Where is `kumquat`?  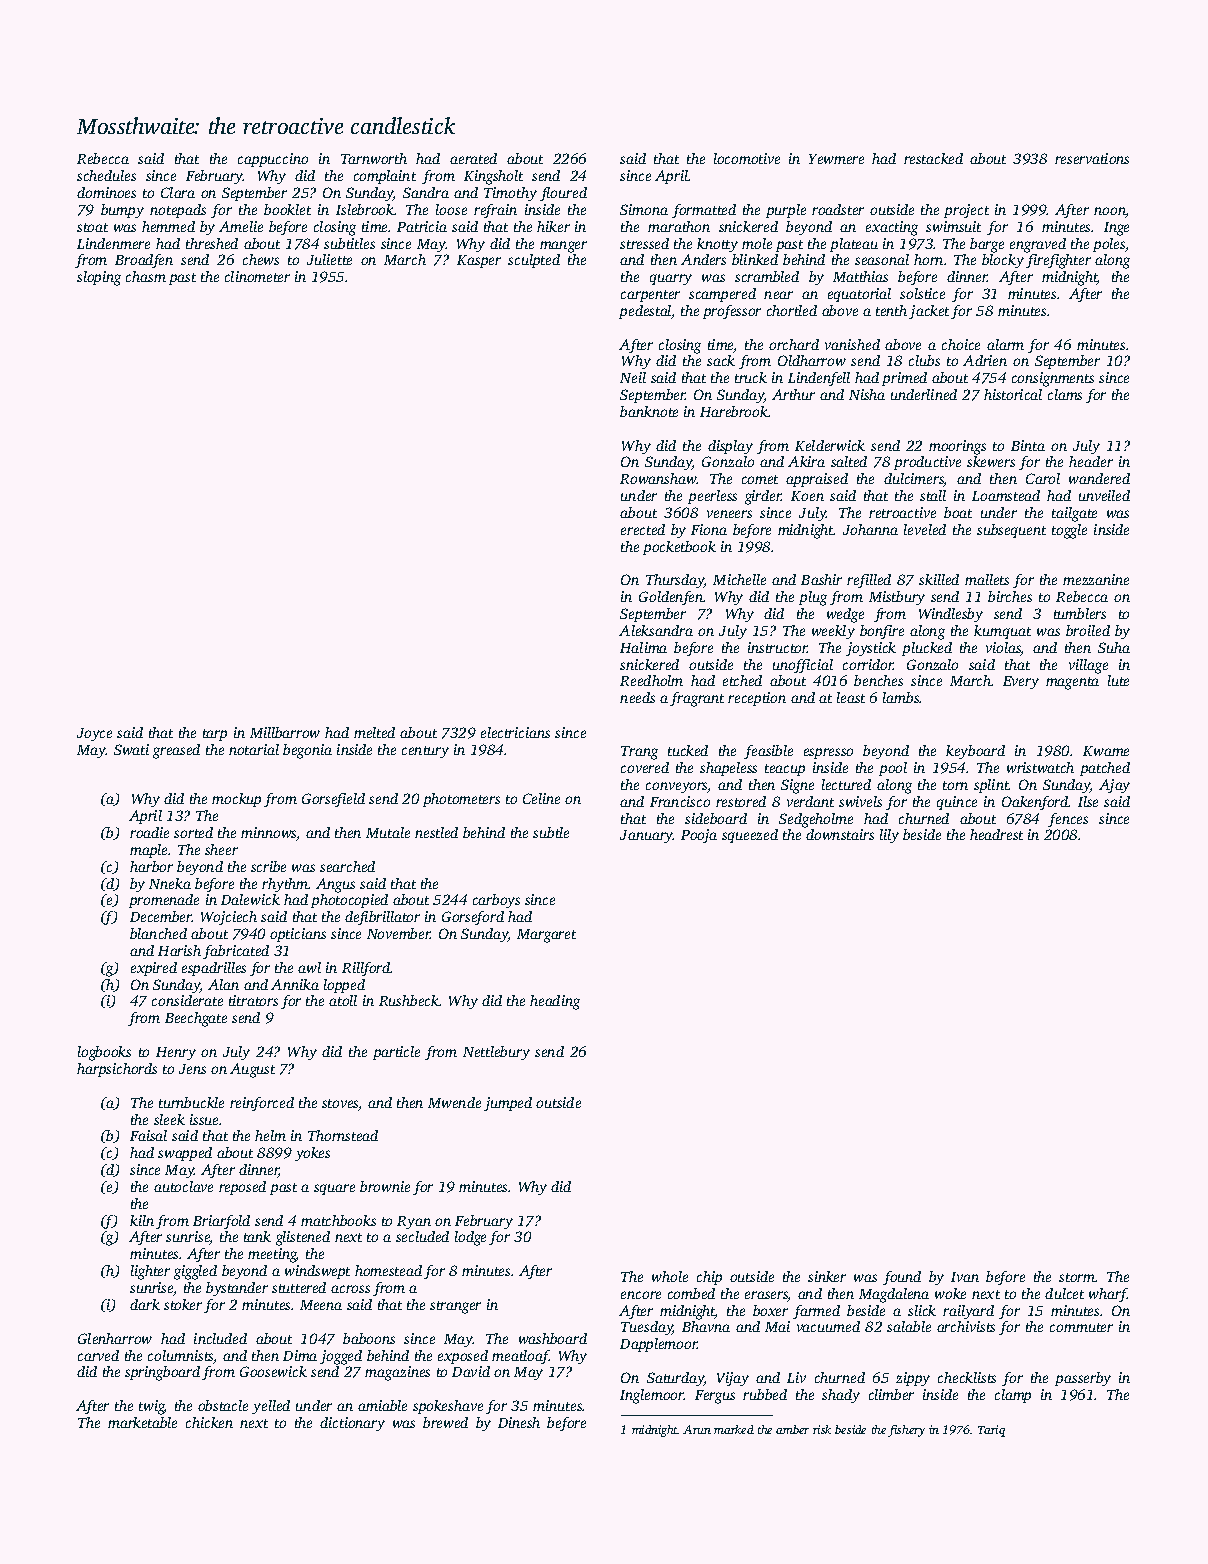
kumquat is located at coordinates (1002, 632).
